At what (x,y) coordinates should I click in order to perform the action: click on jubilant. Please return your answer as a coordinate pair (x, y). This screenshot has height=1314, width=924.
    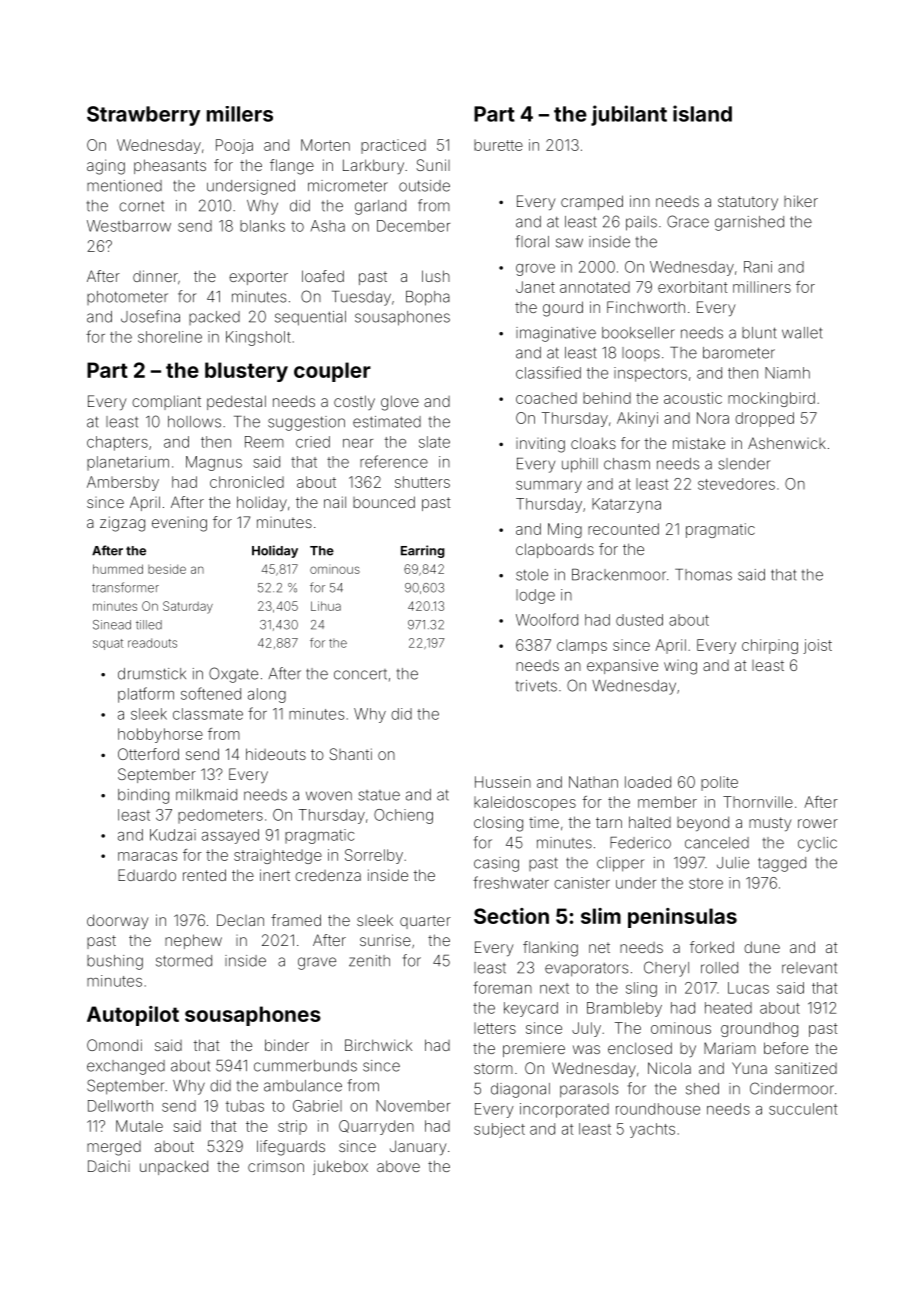
    Looking at the image, I should click on (629, 115).
